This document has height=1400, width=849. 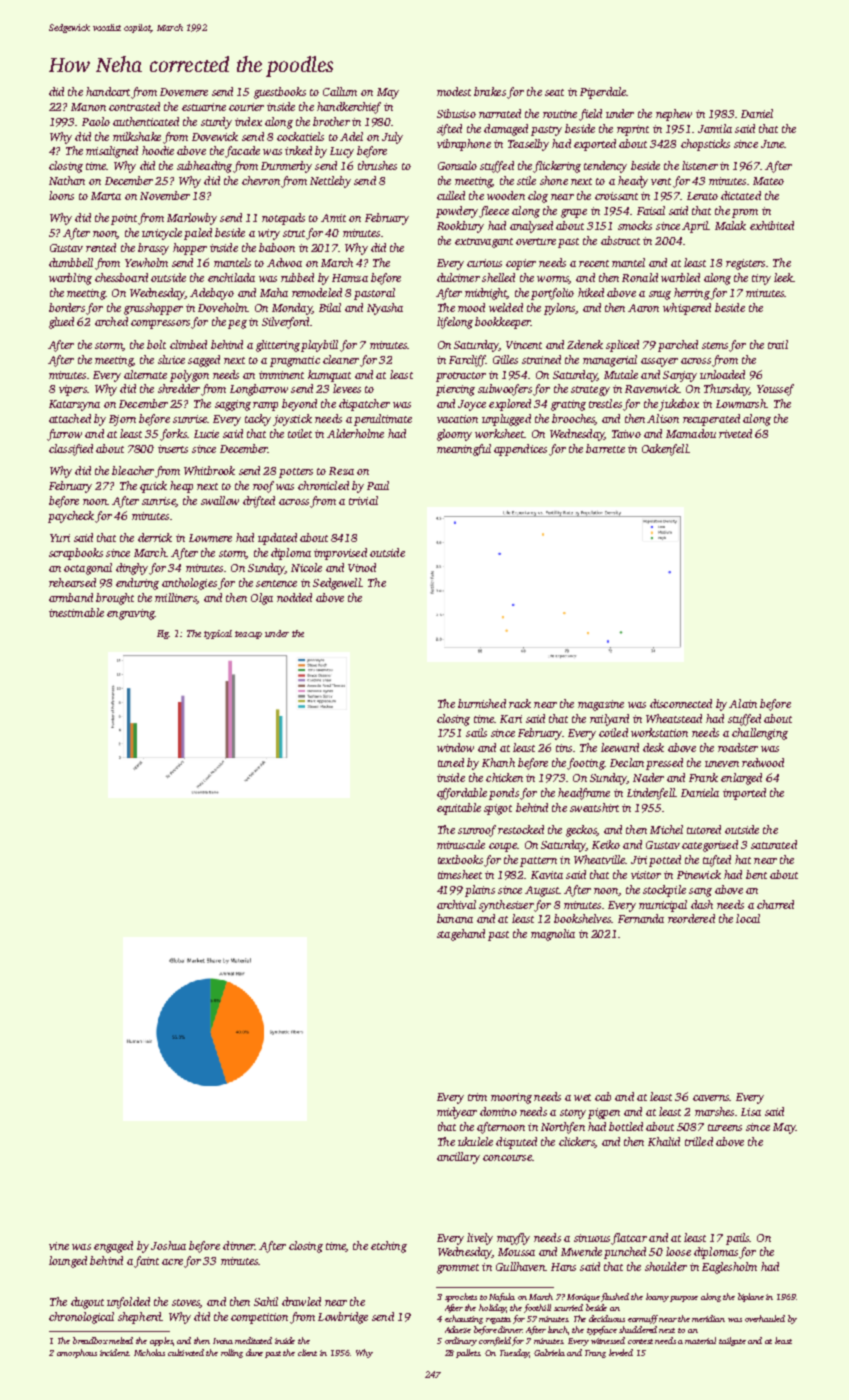 I want to click on Oakenfell, so click(x=665, y=450).
